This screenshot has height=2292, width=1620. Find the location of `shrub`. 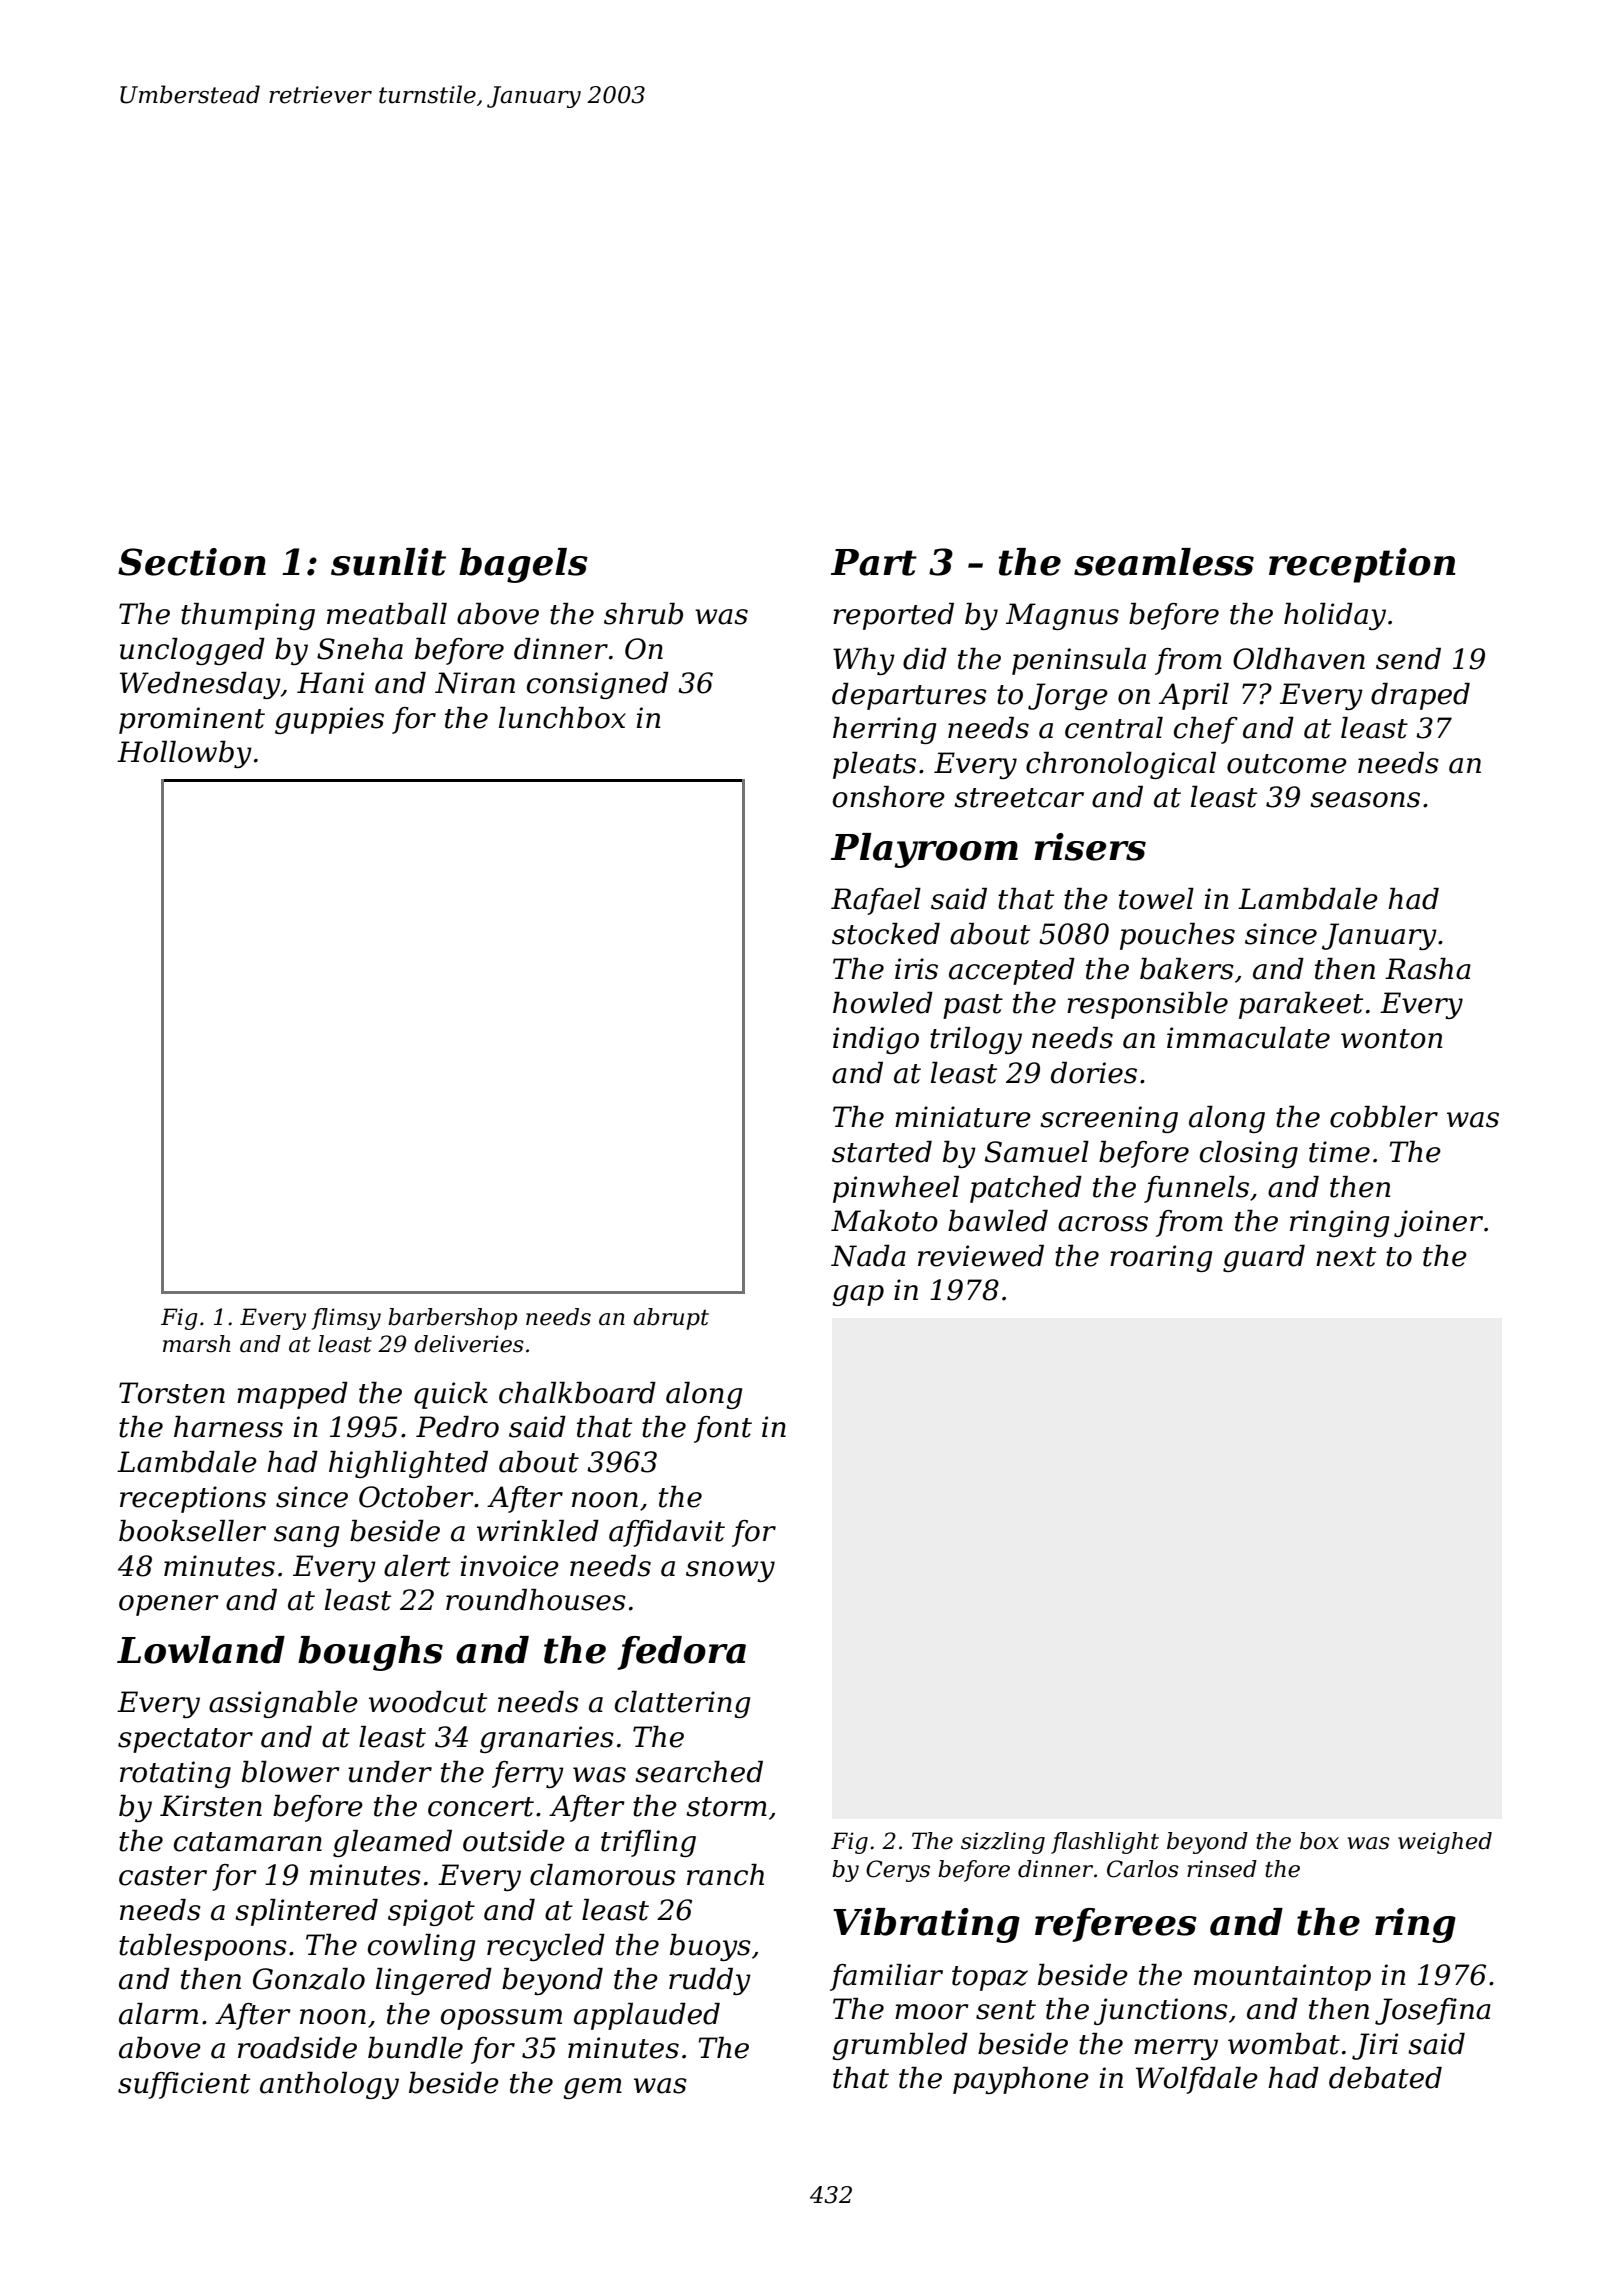

shrub is located at coordinates (643, 614).
